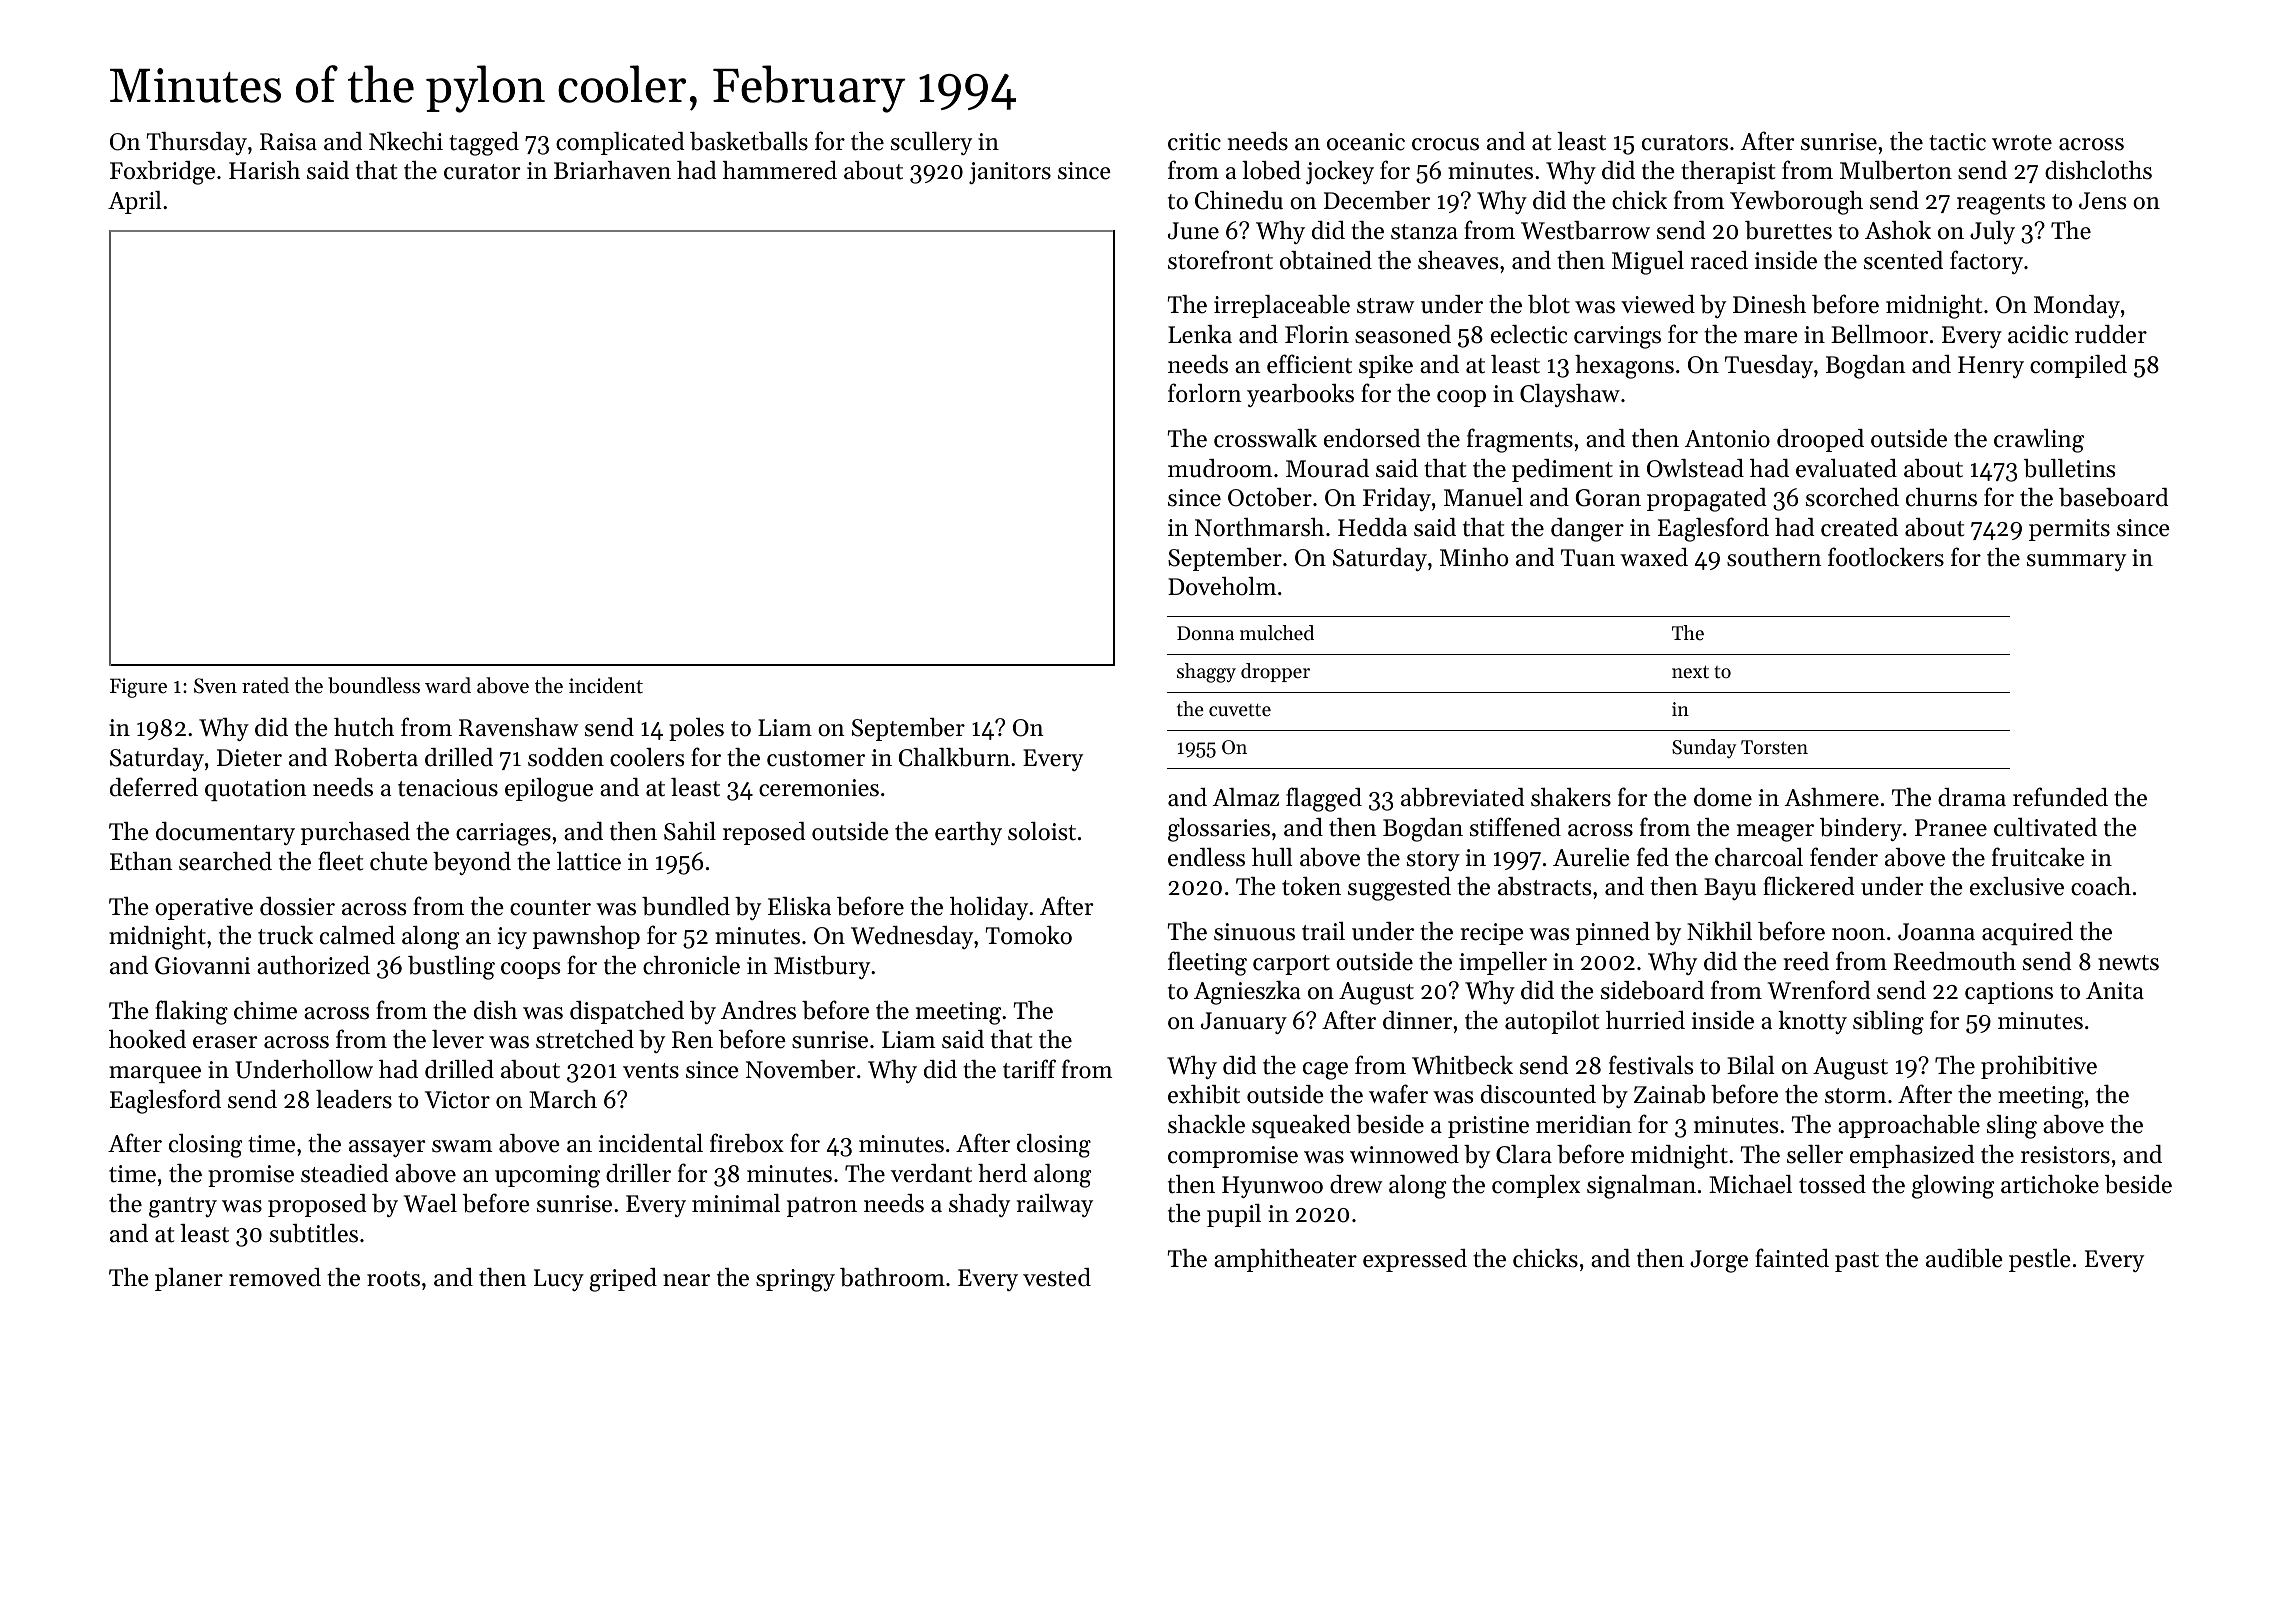 The image size is (2282, 1614). What do you see at coordinates (954, 757) in the screenshot?
I see `Chalkburn` at bounding box center [954, 757].
